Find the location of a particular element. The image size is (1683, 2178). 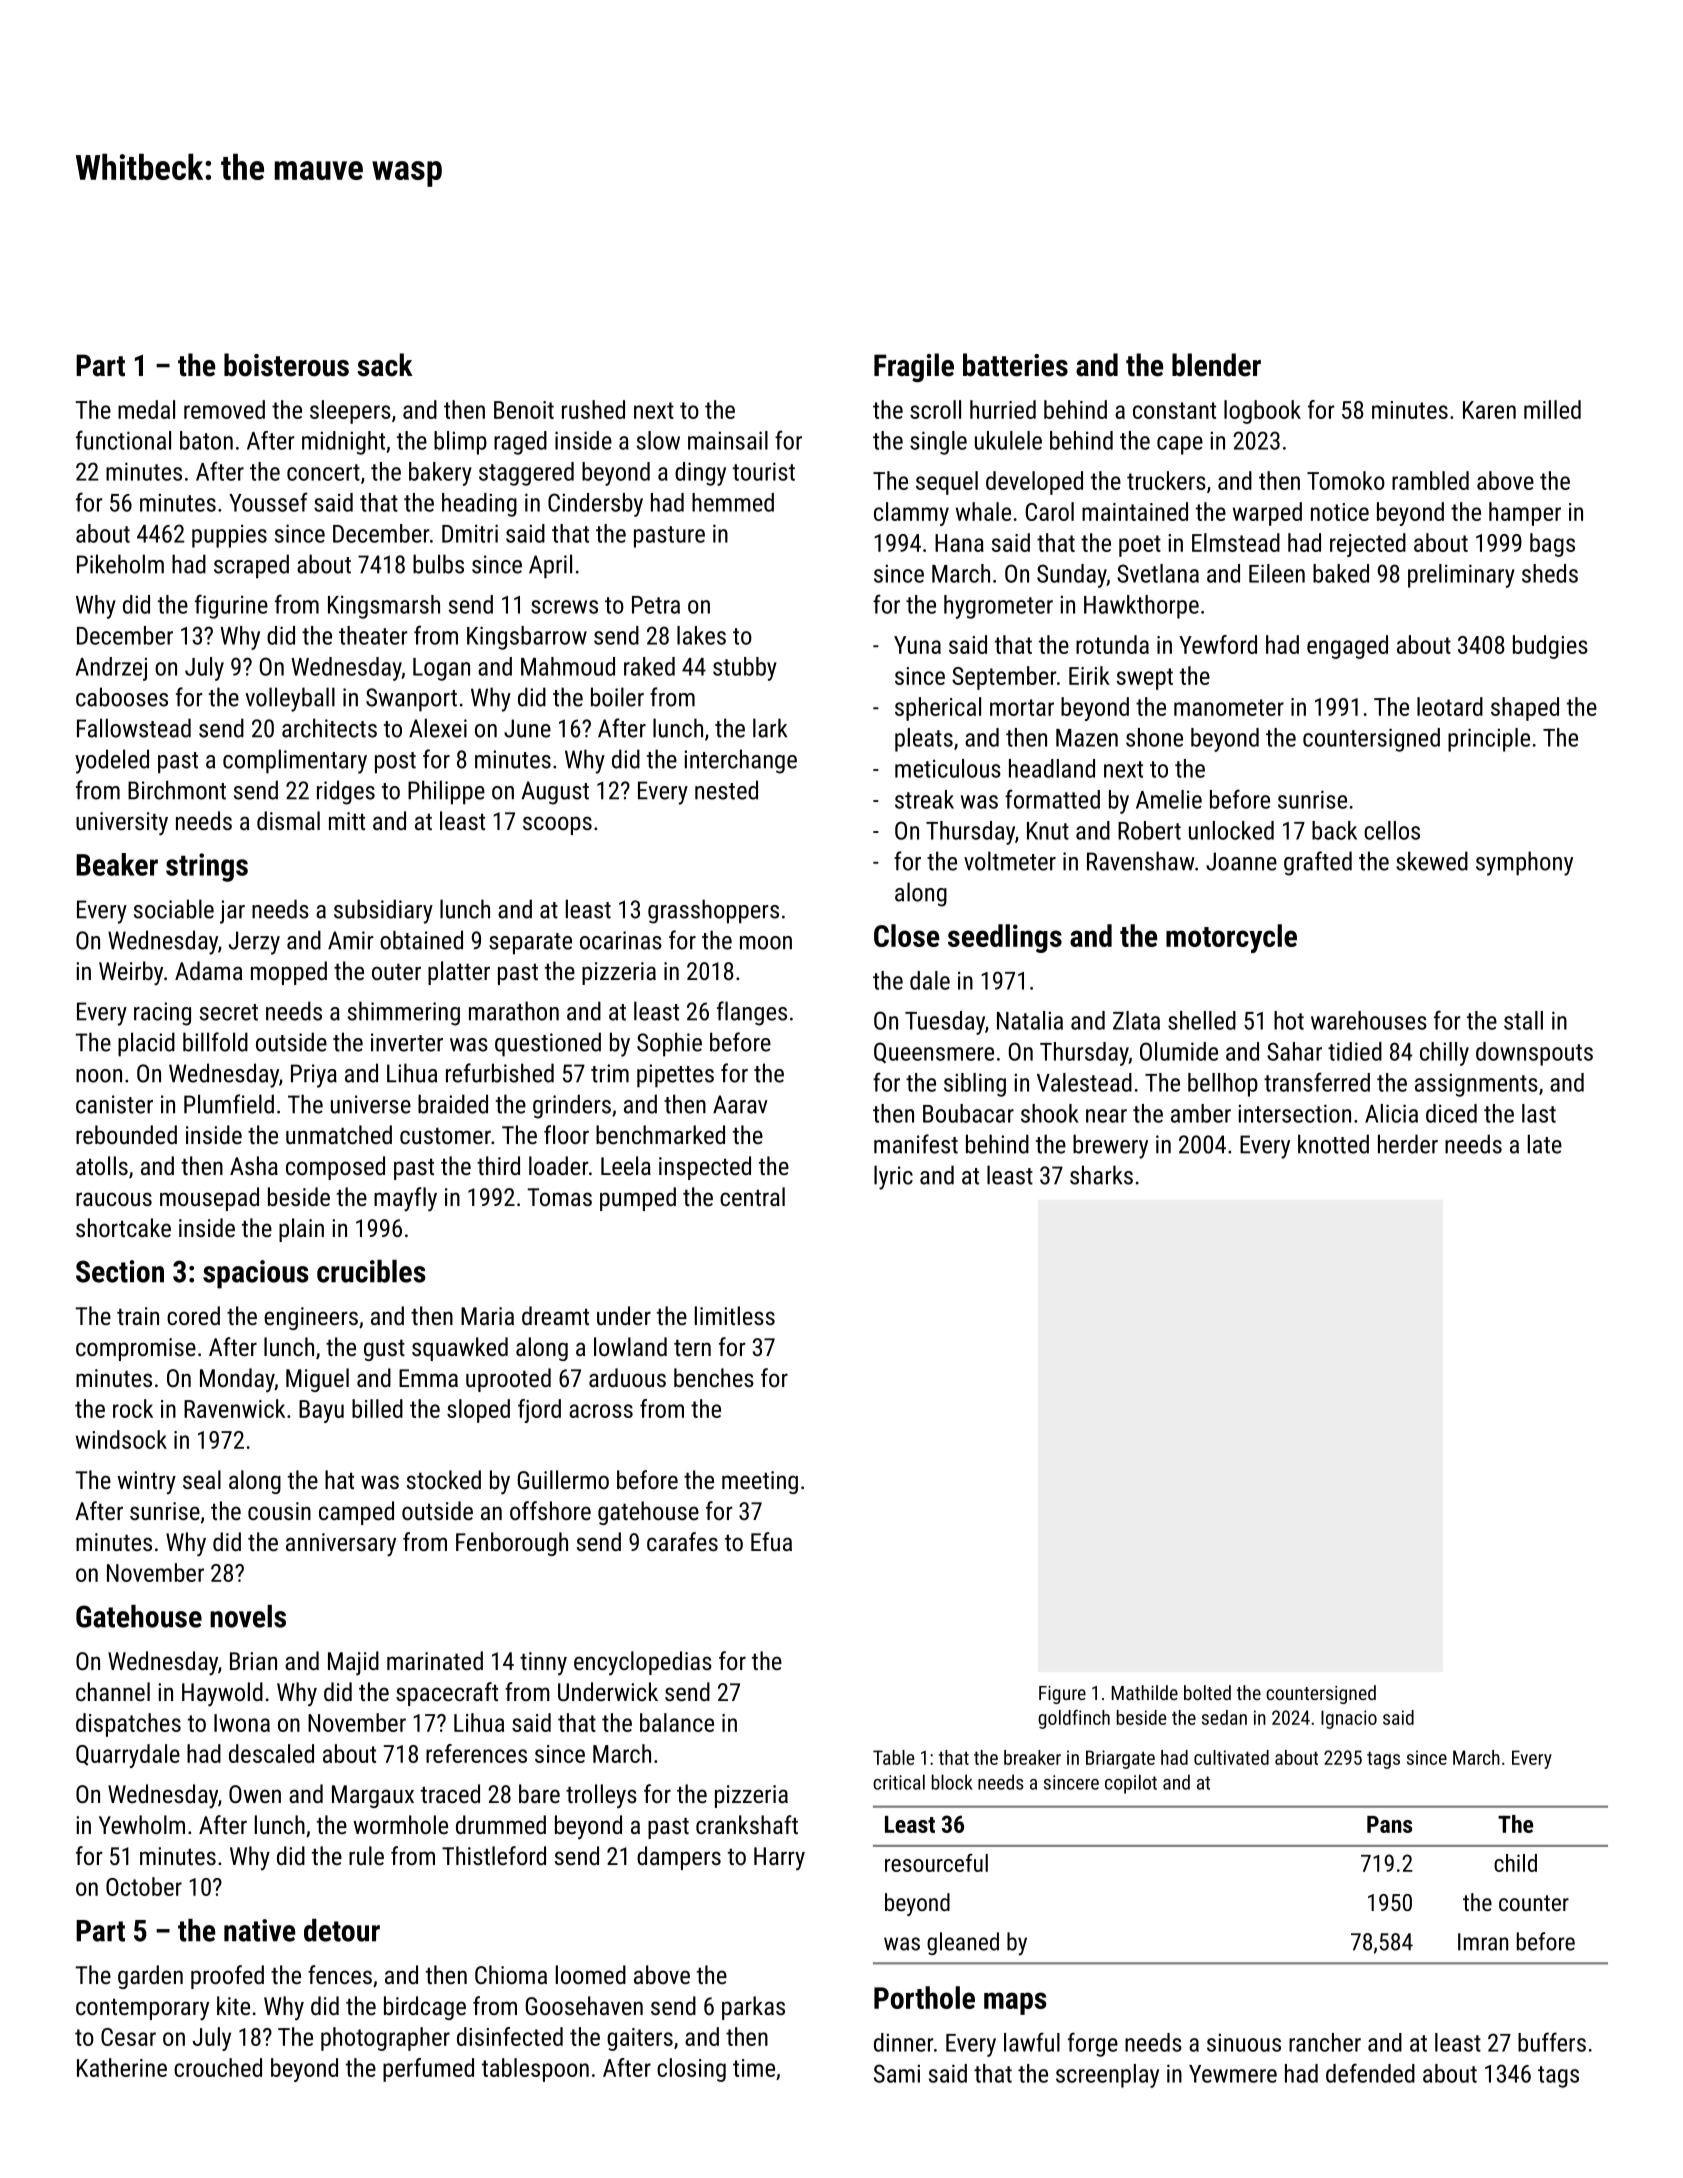

Thistleford is located at coordinates (494, 1855).
